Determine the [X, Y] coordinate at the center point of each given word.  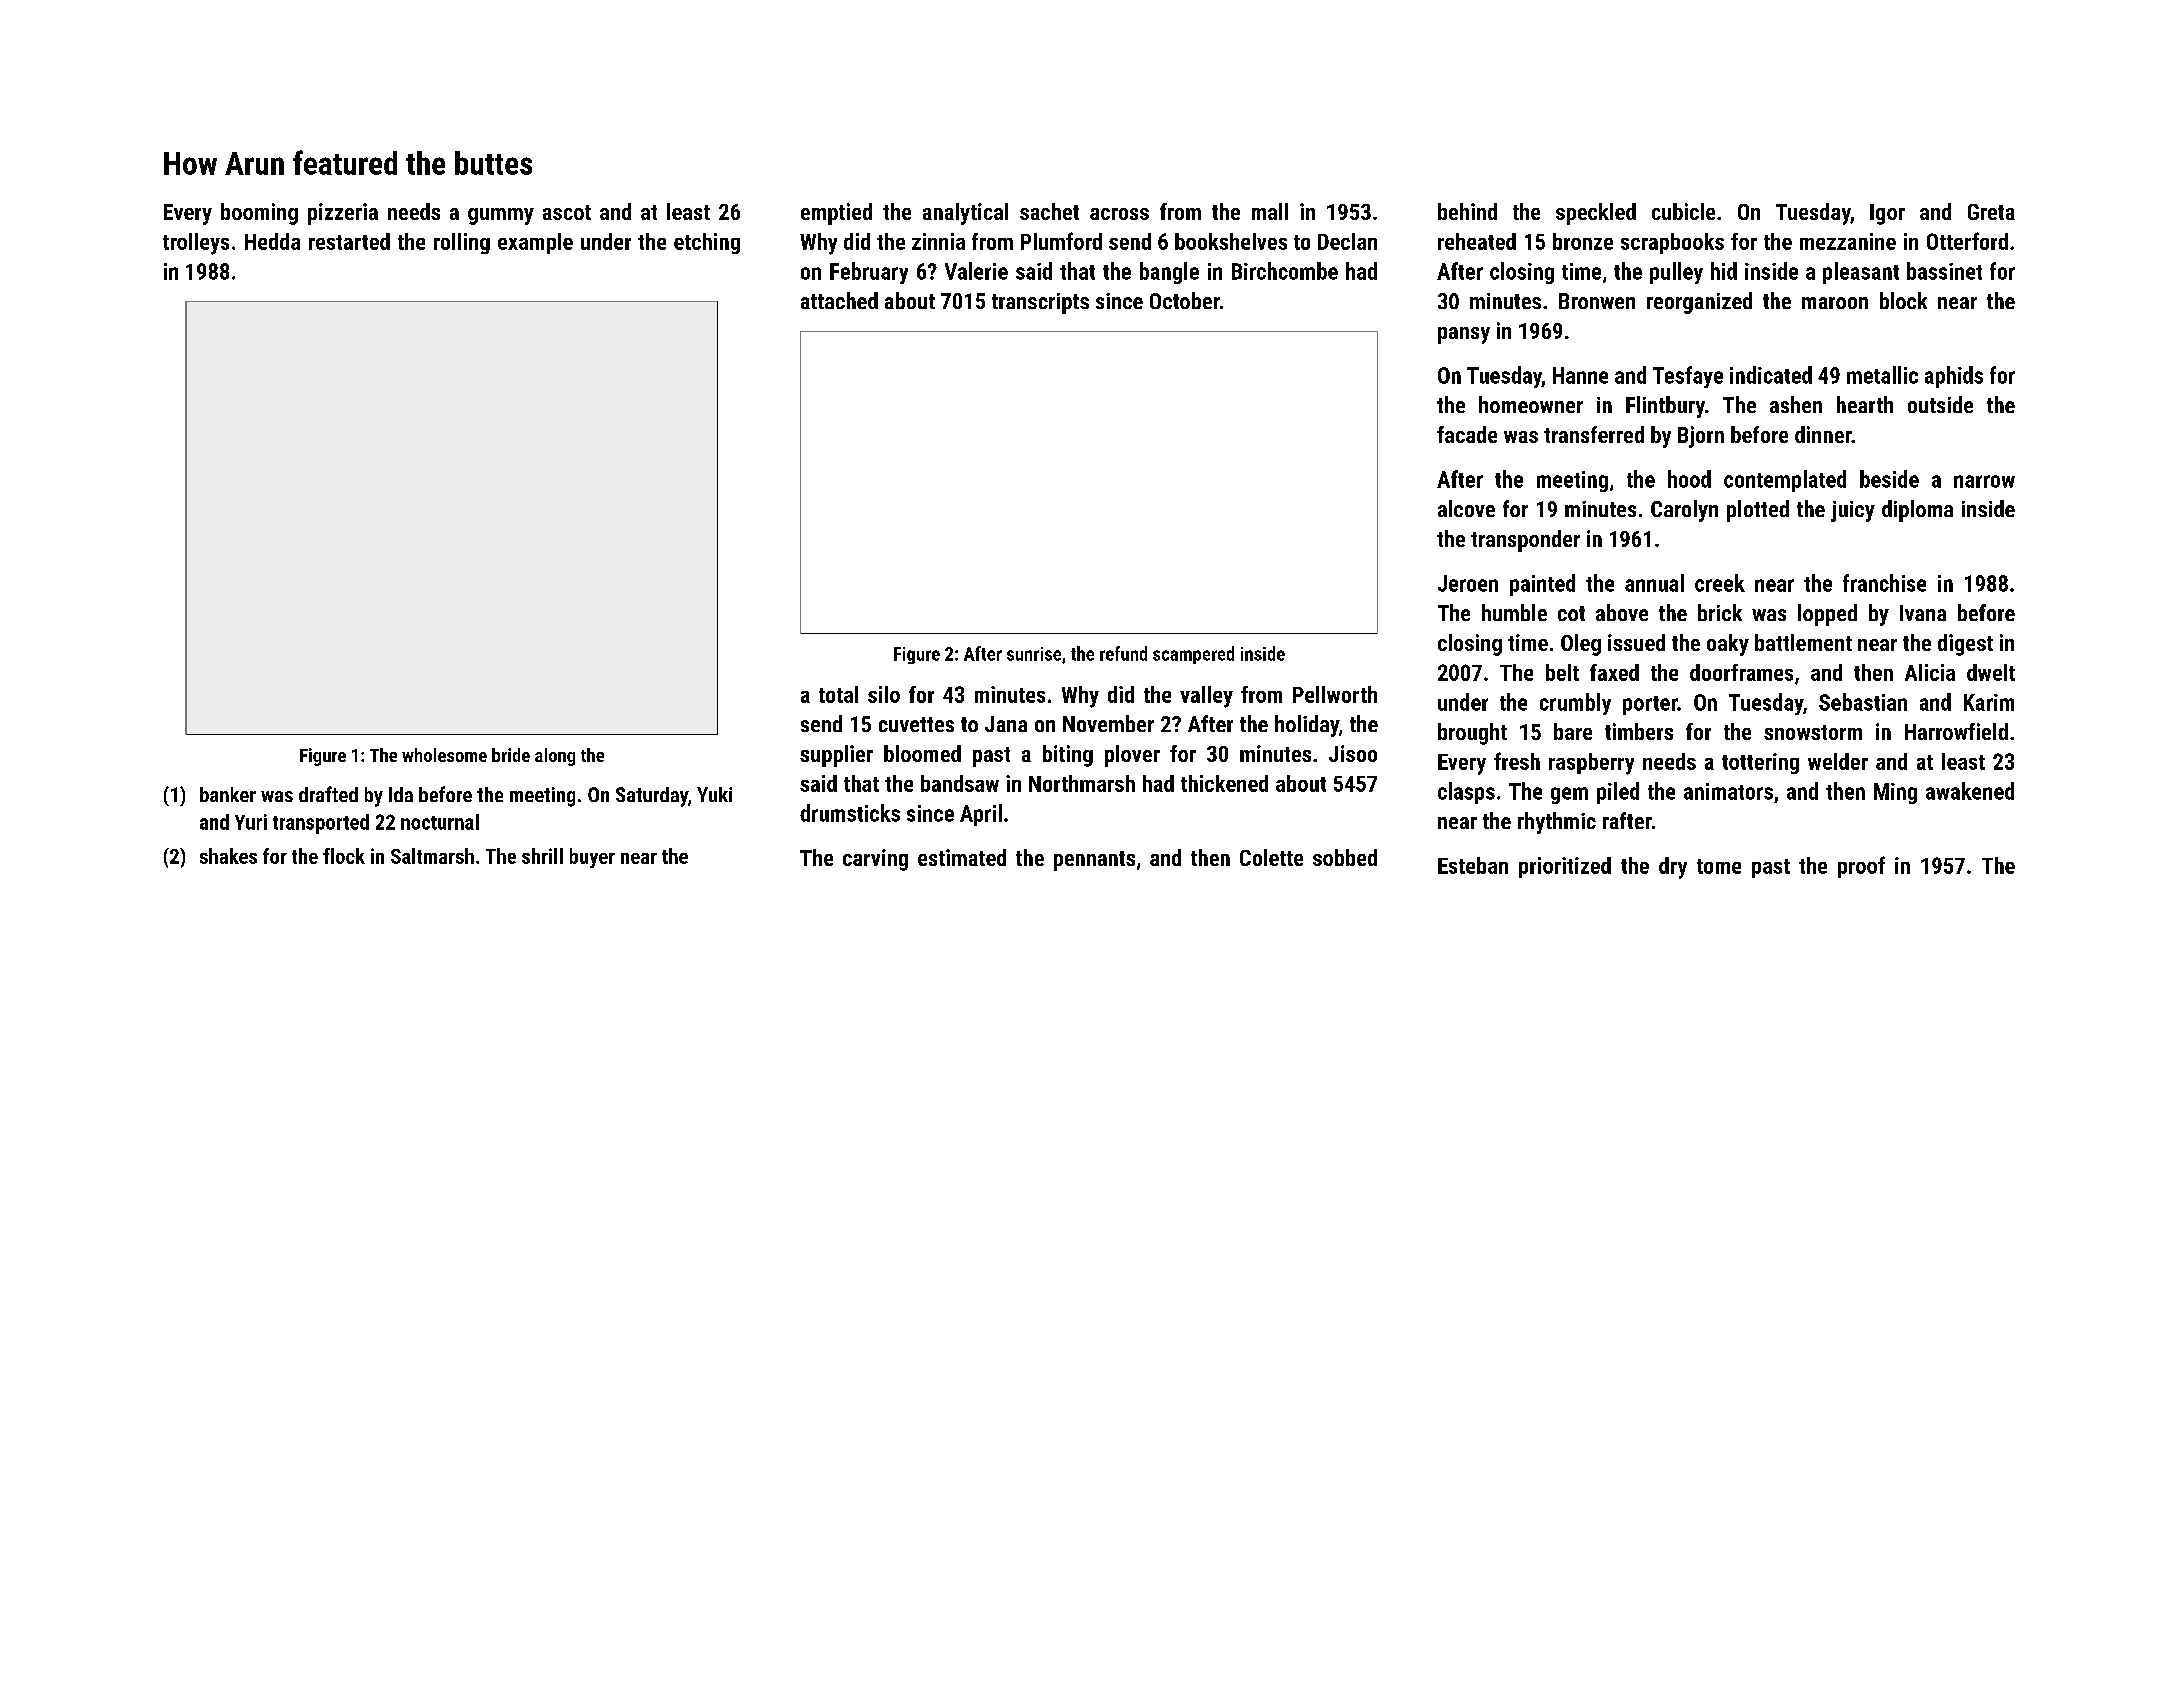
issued [1636, 642]
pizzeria [343, 214]
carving [875, 860]
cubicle [1683, 211]
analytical [965, 214]
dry [1673, 868]
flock [344, 856]
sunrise [1034, 654]
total [838, 694]
